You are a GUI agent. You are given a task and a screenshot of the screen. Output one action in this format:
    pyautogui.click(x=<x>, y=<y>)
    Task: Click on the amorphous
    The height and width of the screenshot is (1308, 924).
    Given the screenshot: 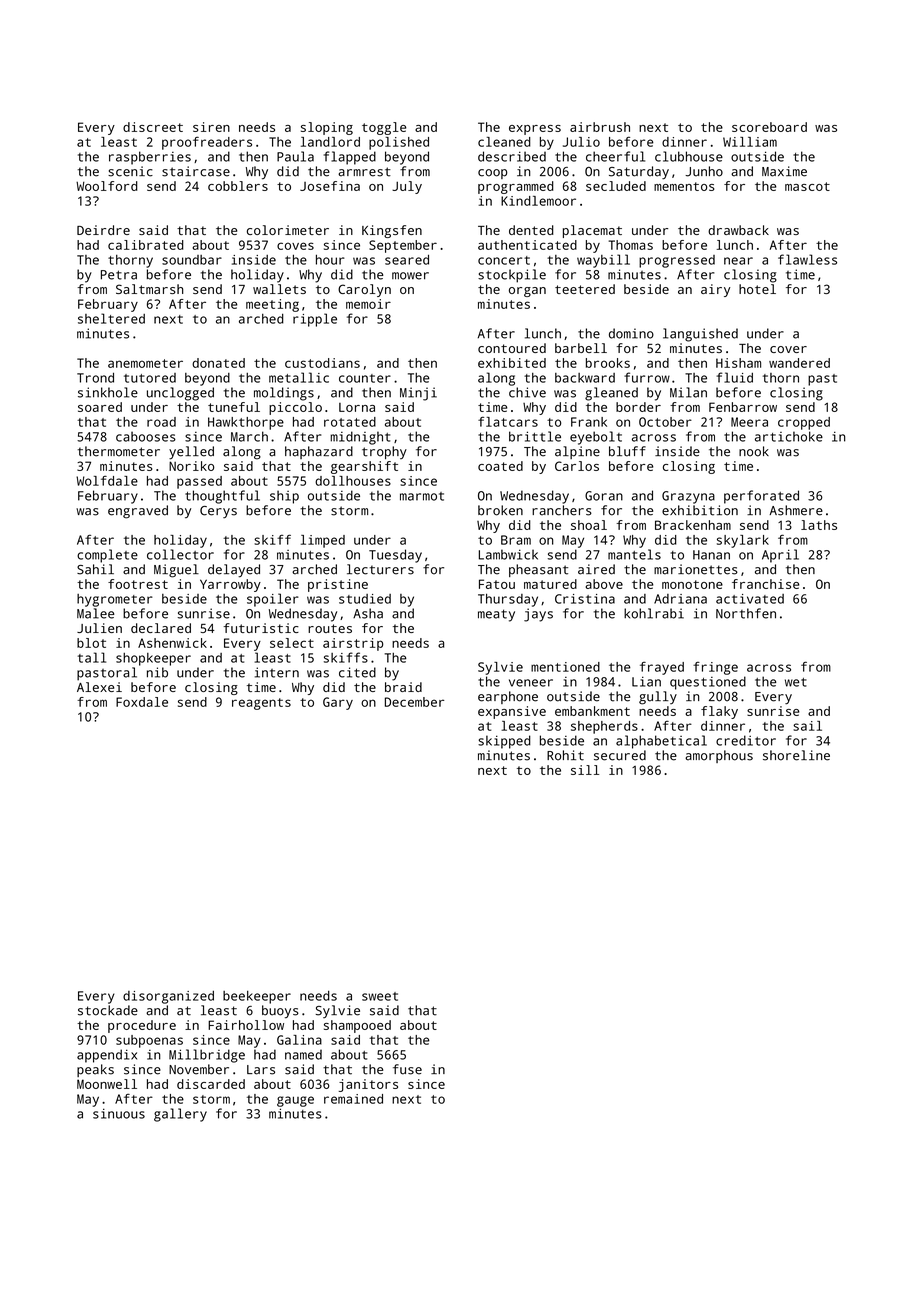 What is the action you would take?
    pyautogui.click(x=719, y=756)
